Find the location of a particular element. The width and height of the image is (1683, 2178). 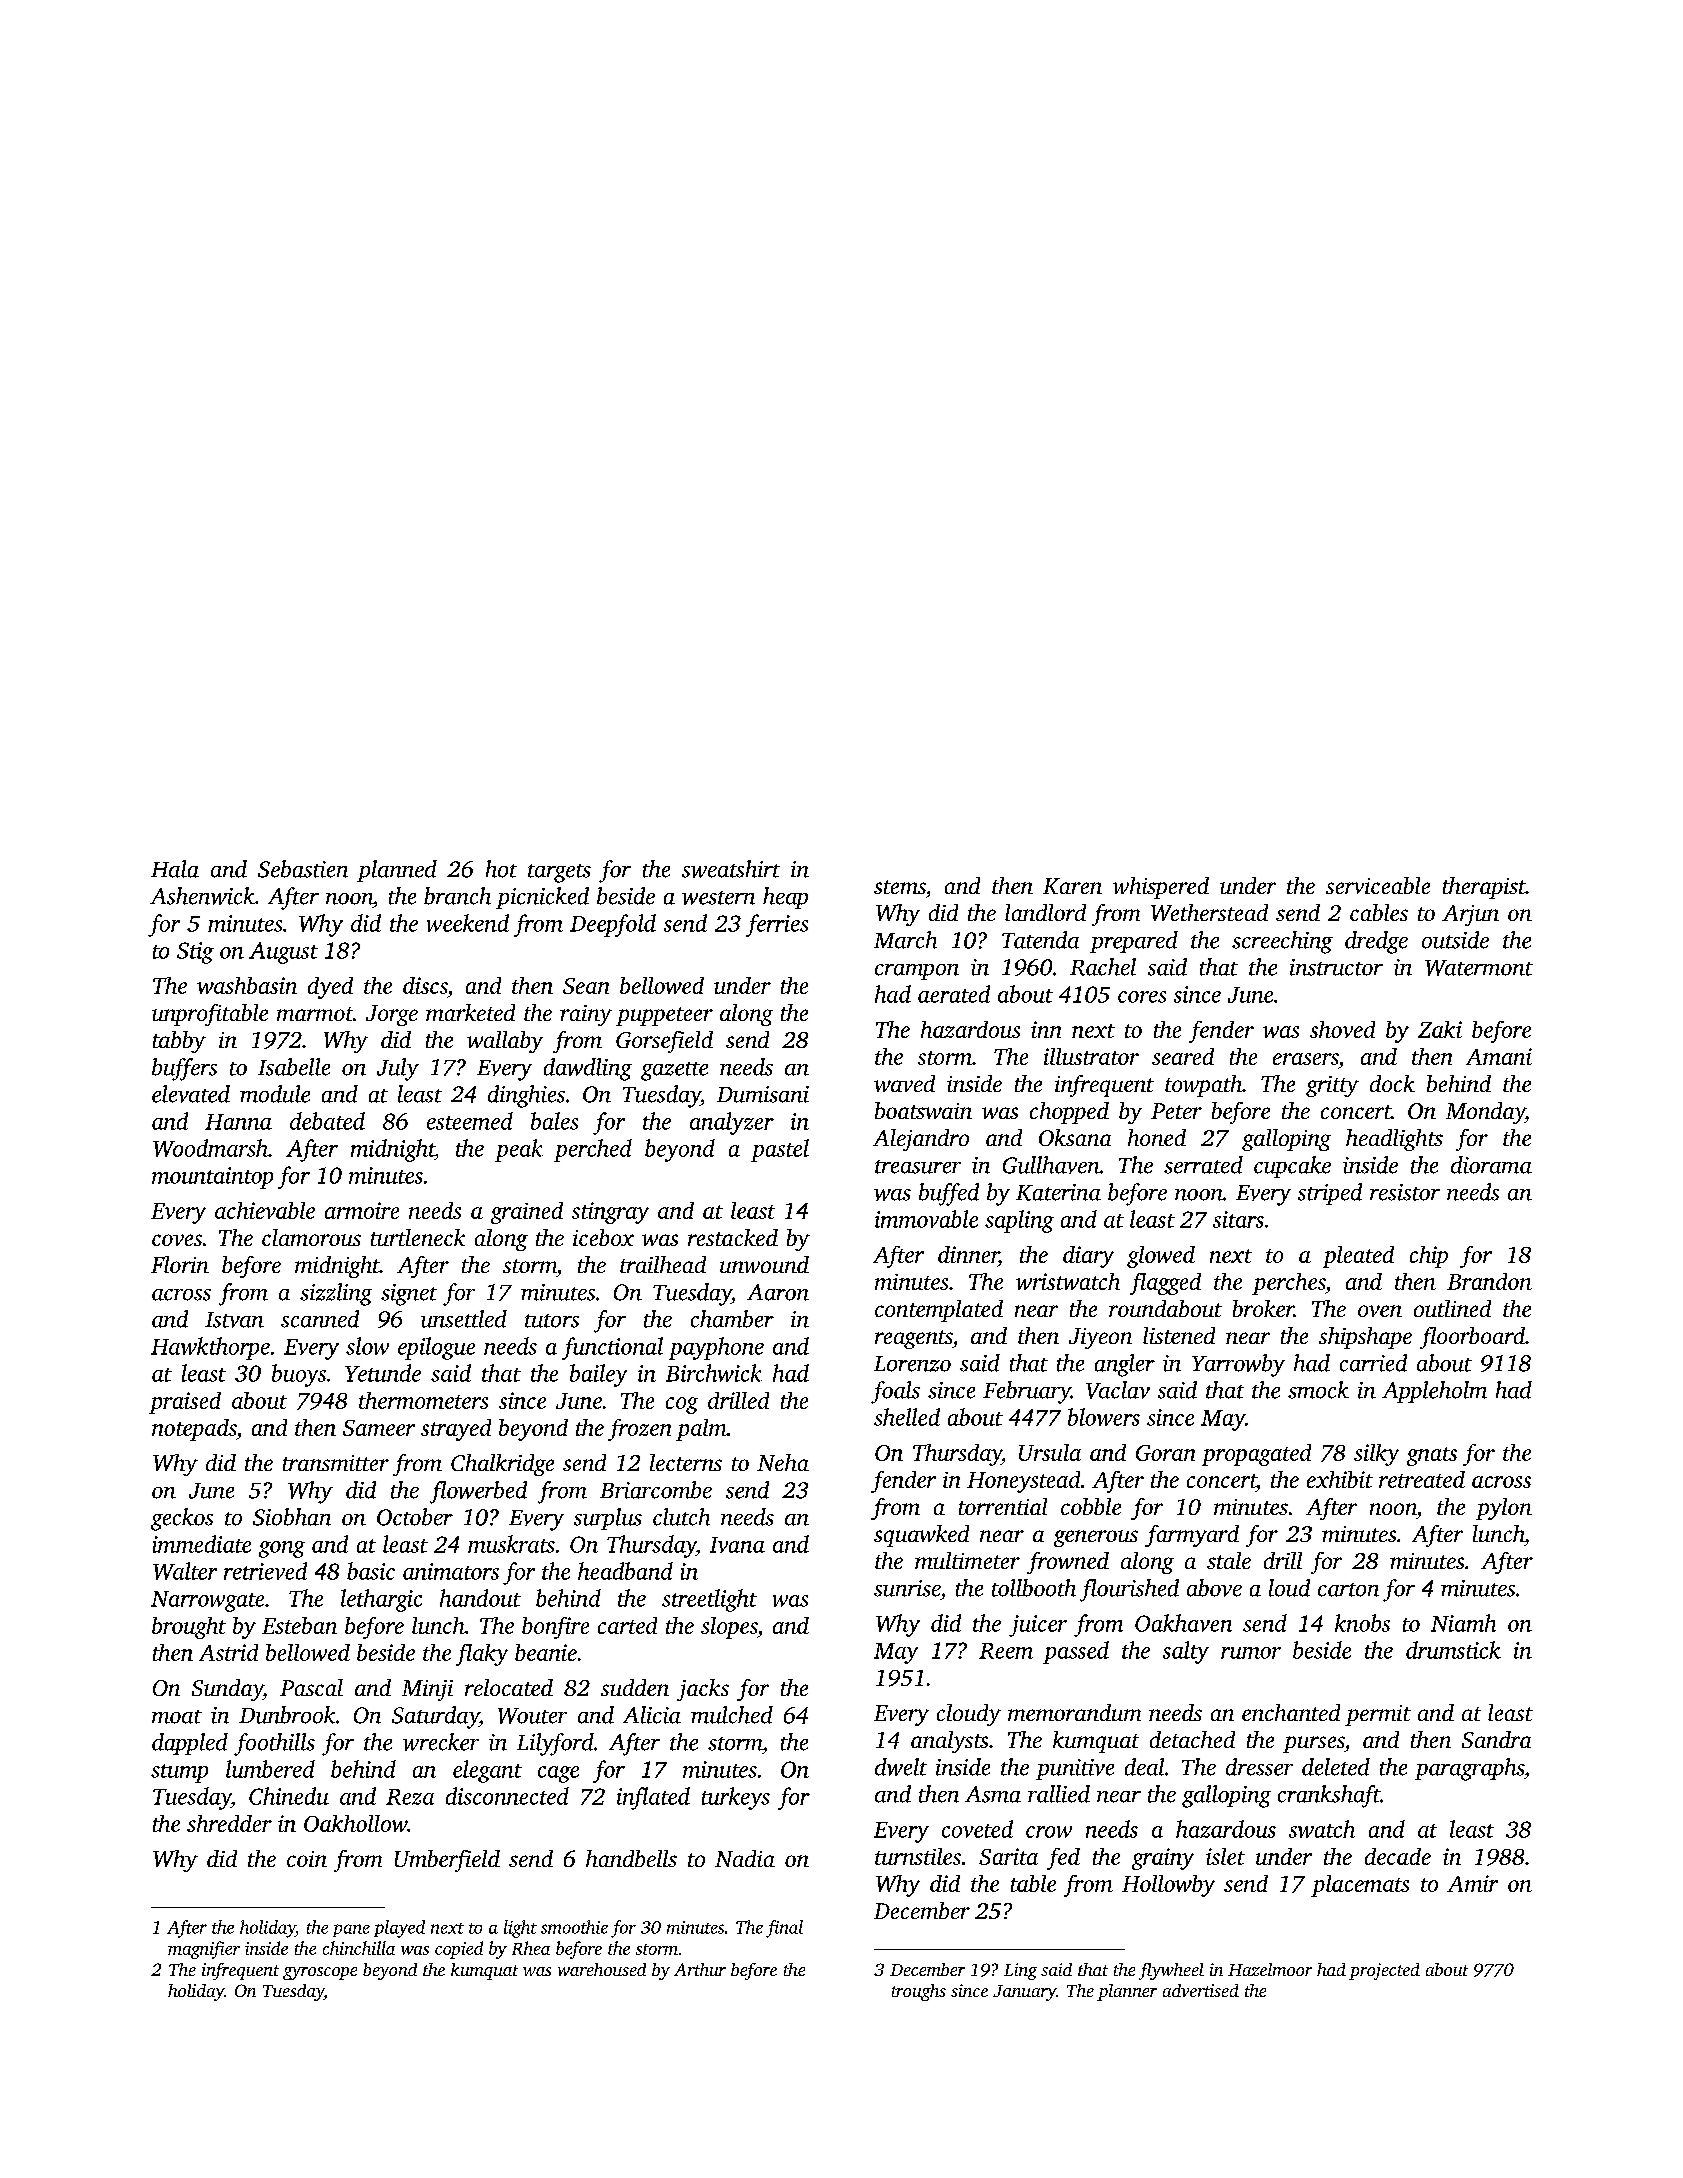

squawked is located at coordinates (921, 1536).
